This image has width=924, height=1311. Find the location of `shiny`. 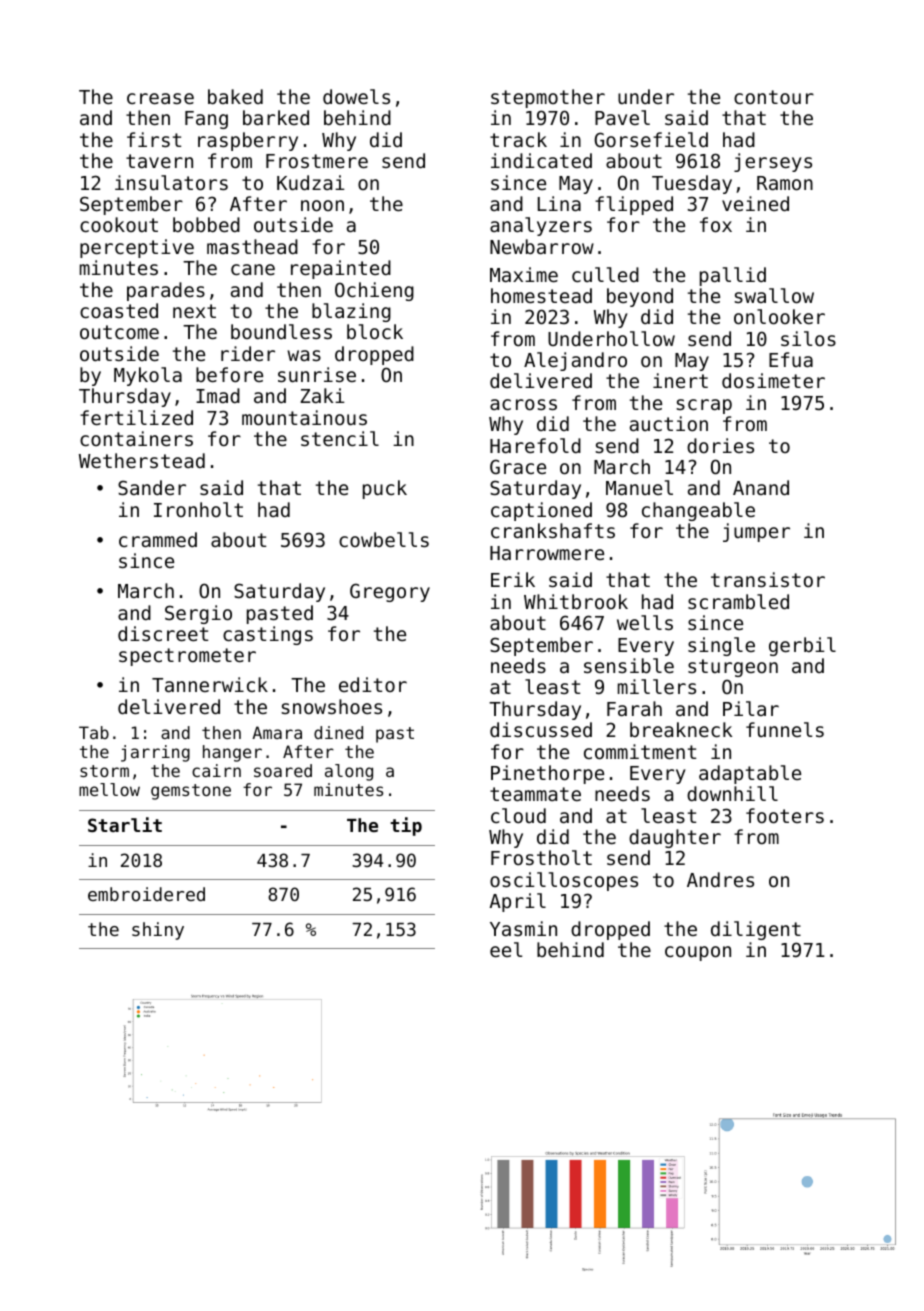

shiny is located at coordinates (158, 931).
